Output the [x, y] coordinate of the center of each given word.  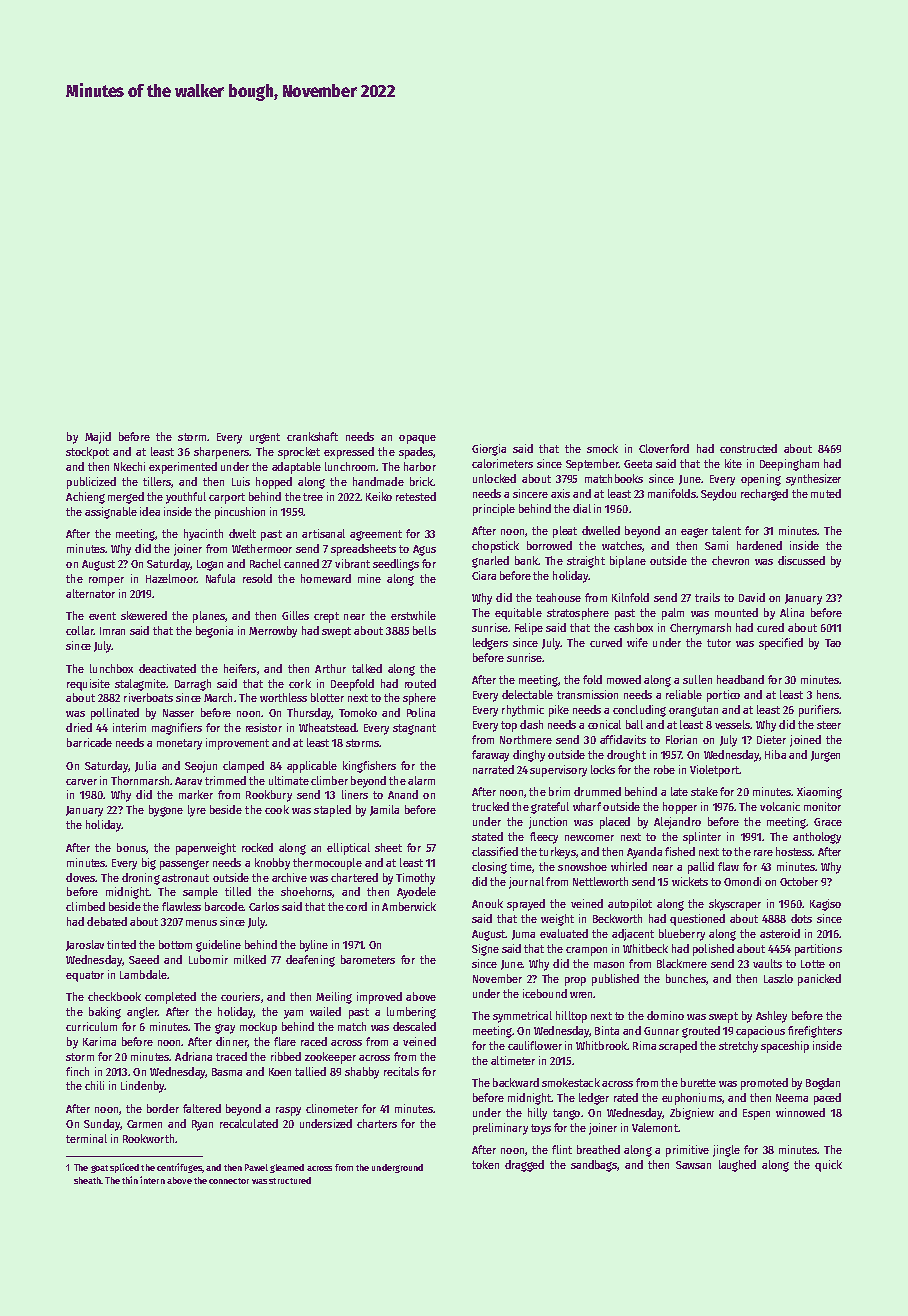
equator [85, 976]
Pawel [256, 1167]
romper [106, 581]
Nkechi [129, 466]
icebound [545, 993]
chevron [730, 560]
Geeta [638, 464]
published [615, 980]
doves [80, 877]
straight [586, 562]
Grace [828, 822]
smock [602, 448]
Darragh [193, 685]
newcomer [589, 838]
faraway [490, 756]
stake [704, 791]
